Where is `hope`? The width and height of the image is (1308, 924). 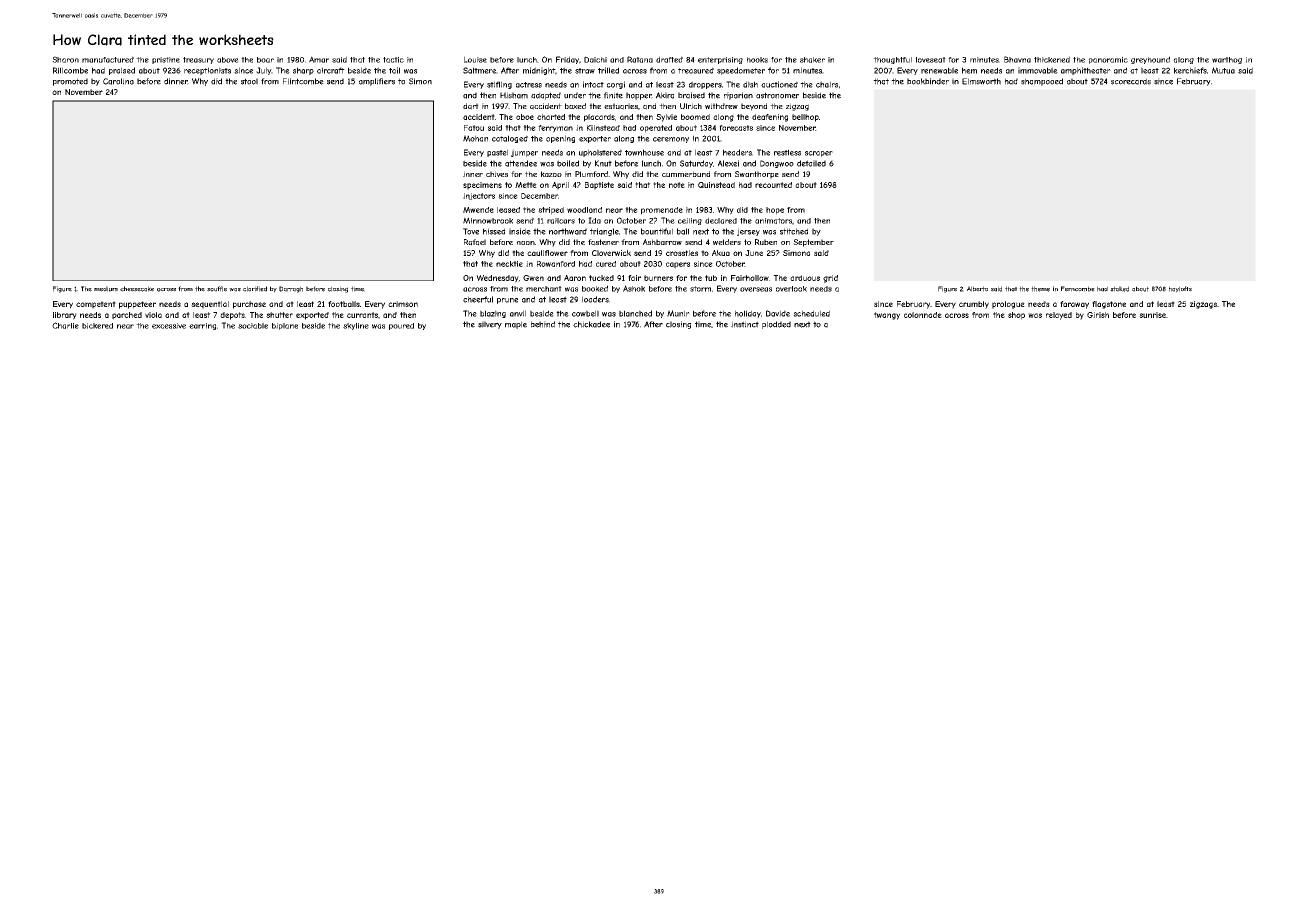 hope is located at coordinates (775, 211).
